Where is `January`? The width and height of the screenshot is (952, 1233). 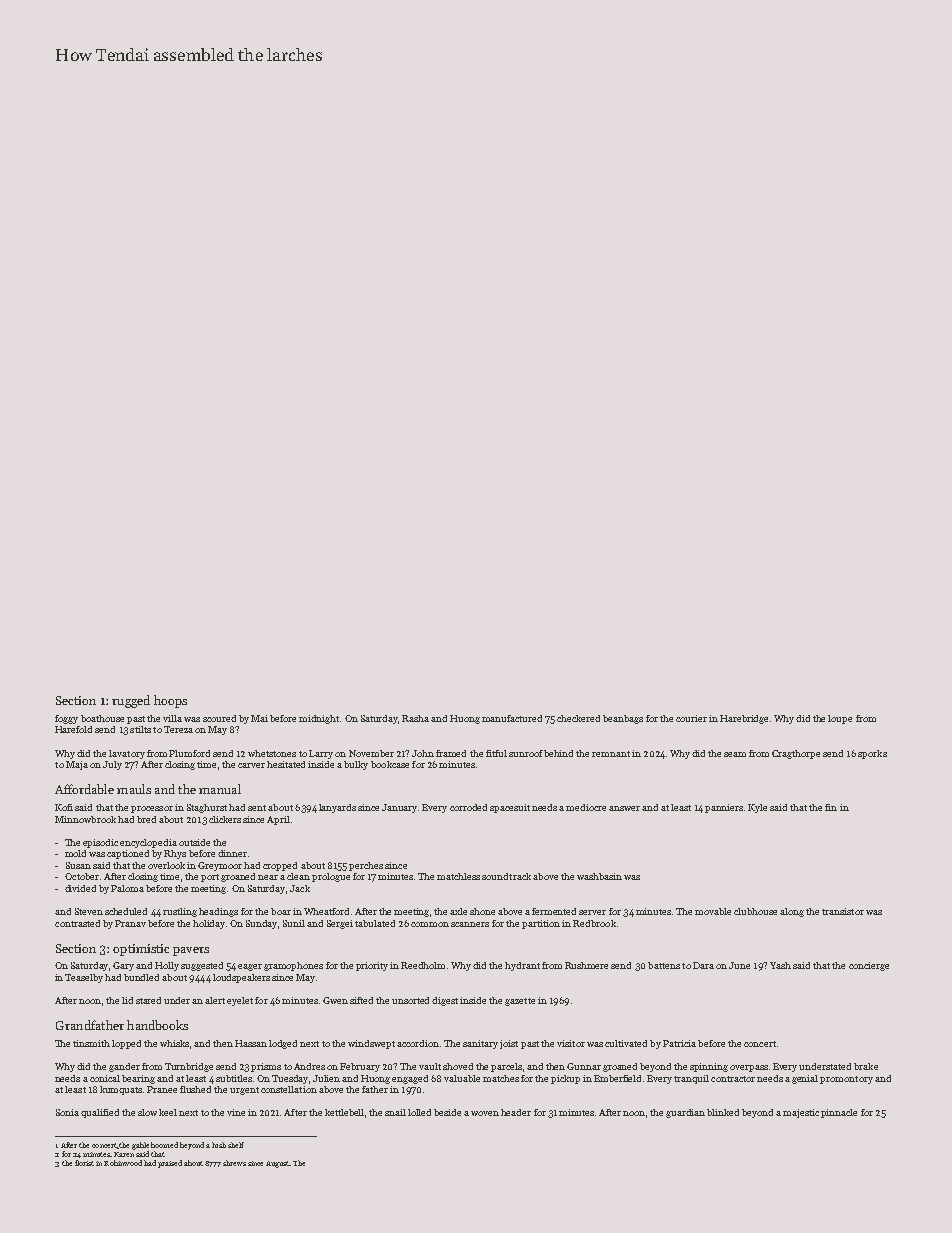 January is located at coordinates (399, 808).
